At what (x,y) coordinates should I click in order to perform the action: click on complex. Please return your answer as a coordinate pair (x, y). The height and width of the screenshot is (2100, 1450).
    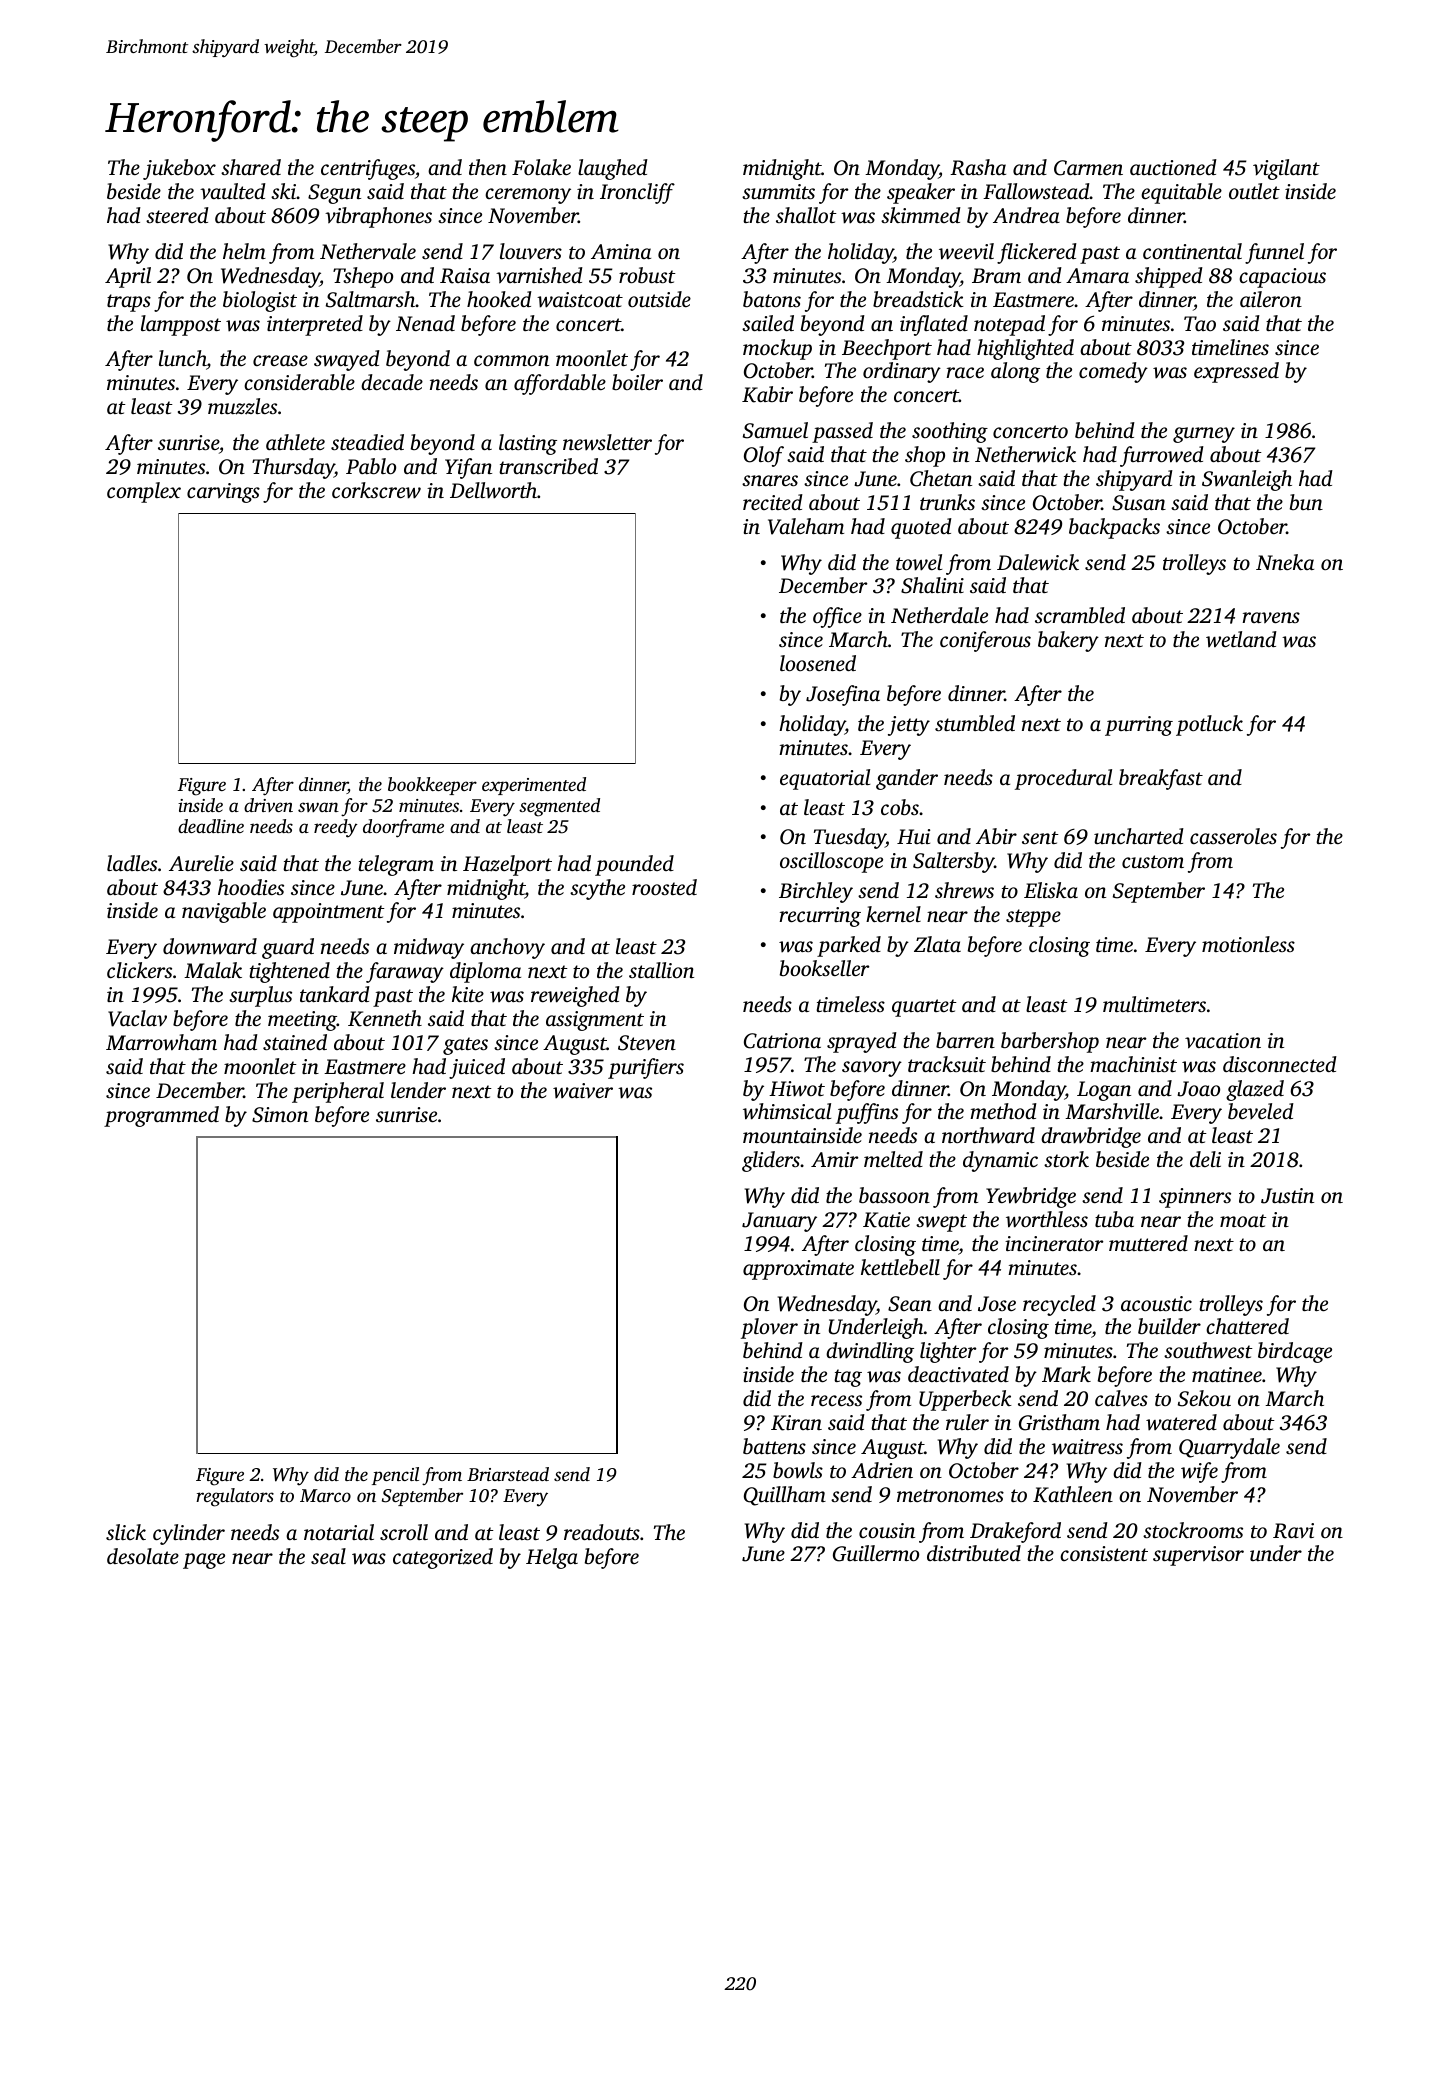
    Looking at the image, I should click on (144, 492).
